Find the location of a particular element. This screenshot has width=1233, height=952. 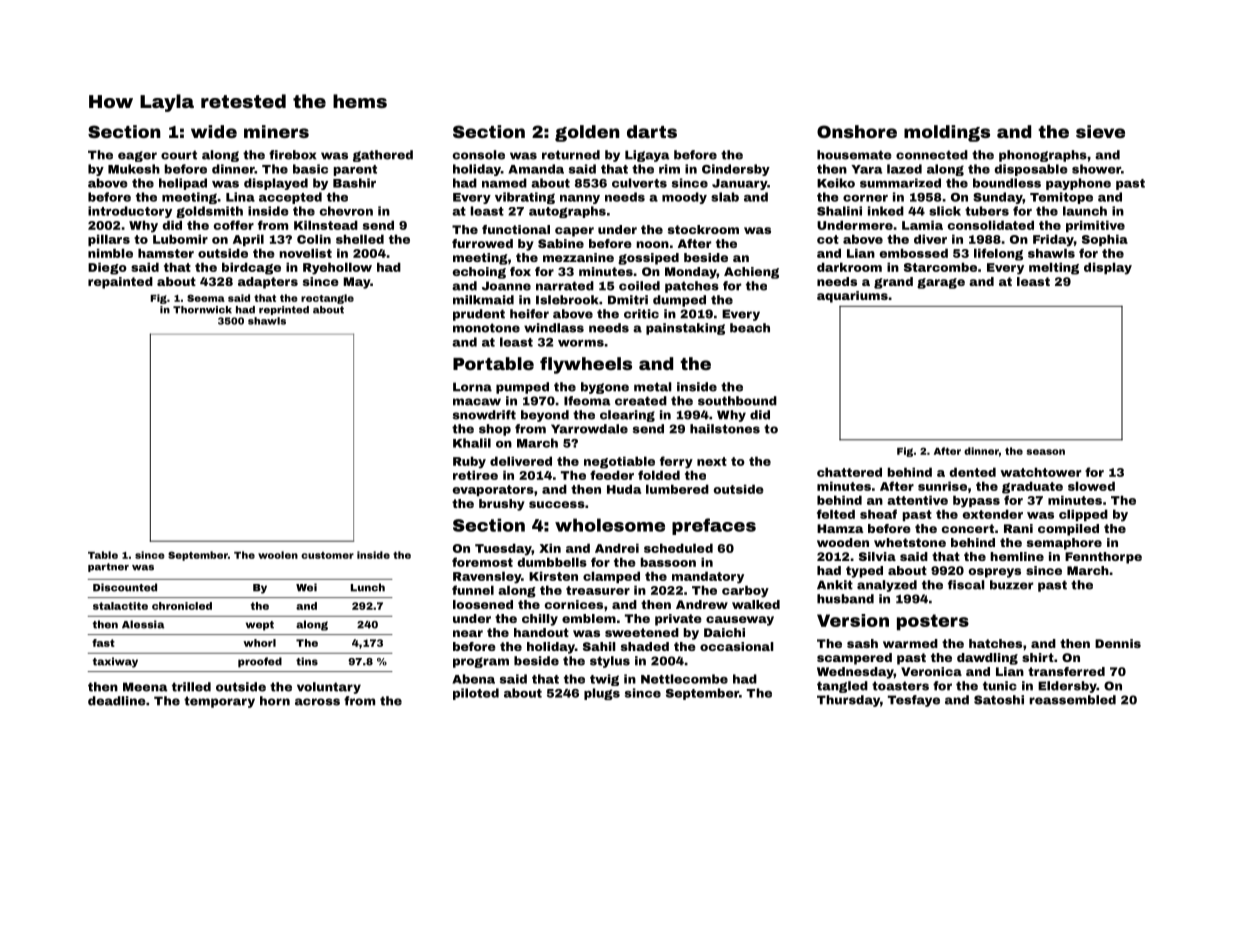

Nettlecombe is located at coordinates (684, 679).
